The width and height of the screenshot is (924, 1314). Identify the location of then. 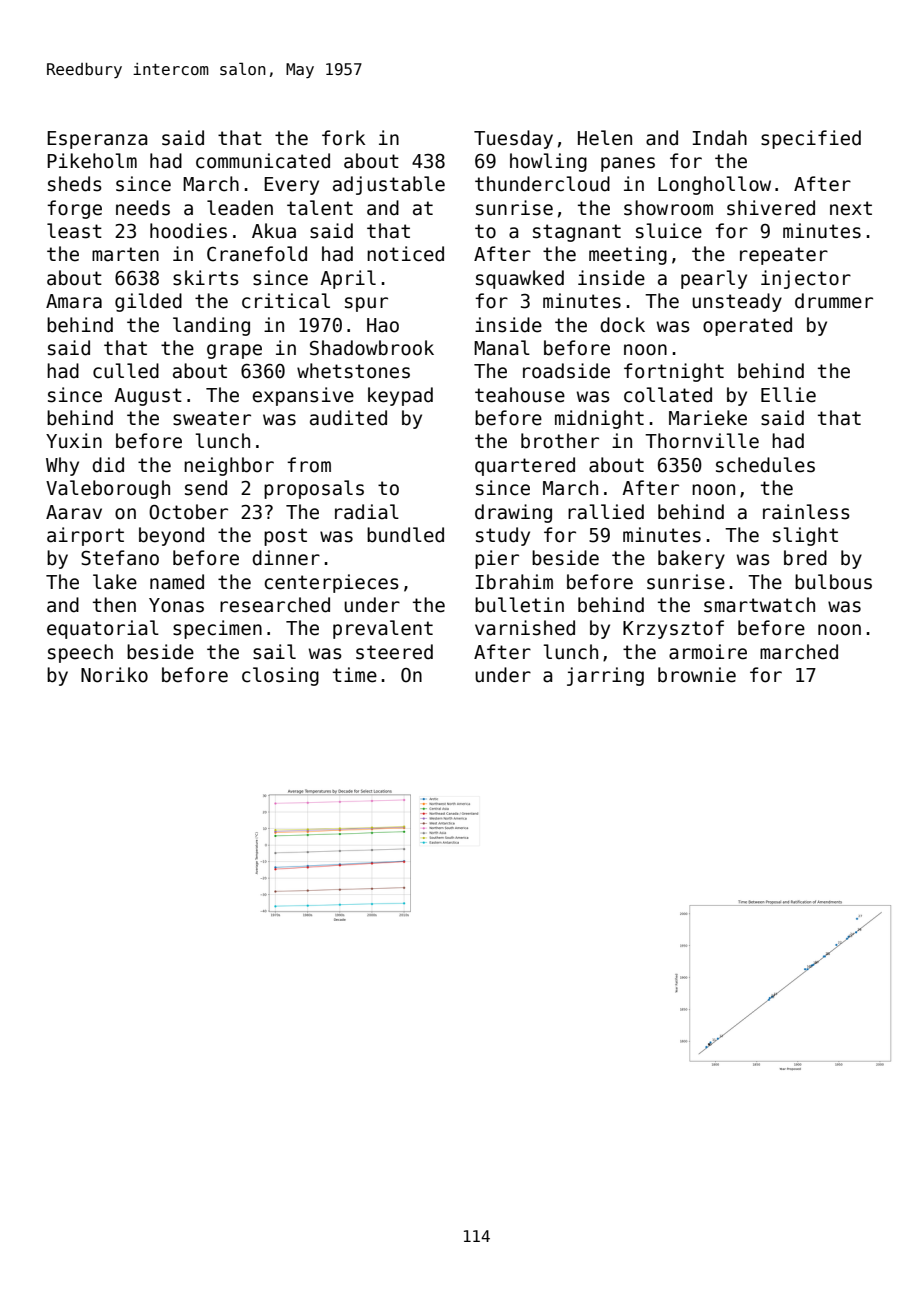
(114, 605).
